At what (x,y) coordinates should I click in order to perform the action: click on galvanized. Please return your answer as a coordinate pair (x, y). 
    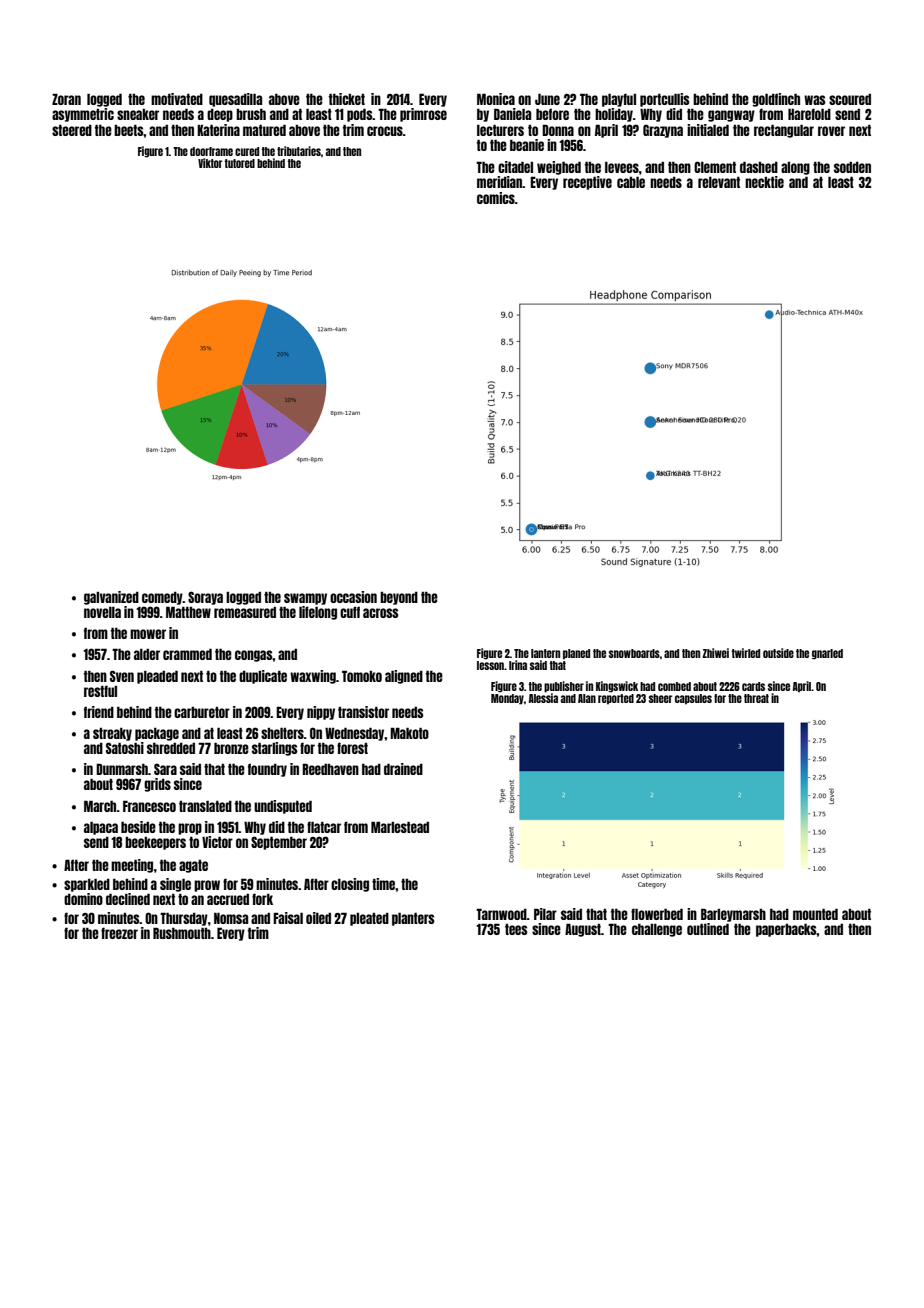
    Looking at the image, I should click on (111, 598).
